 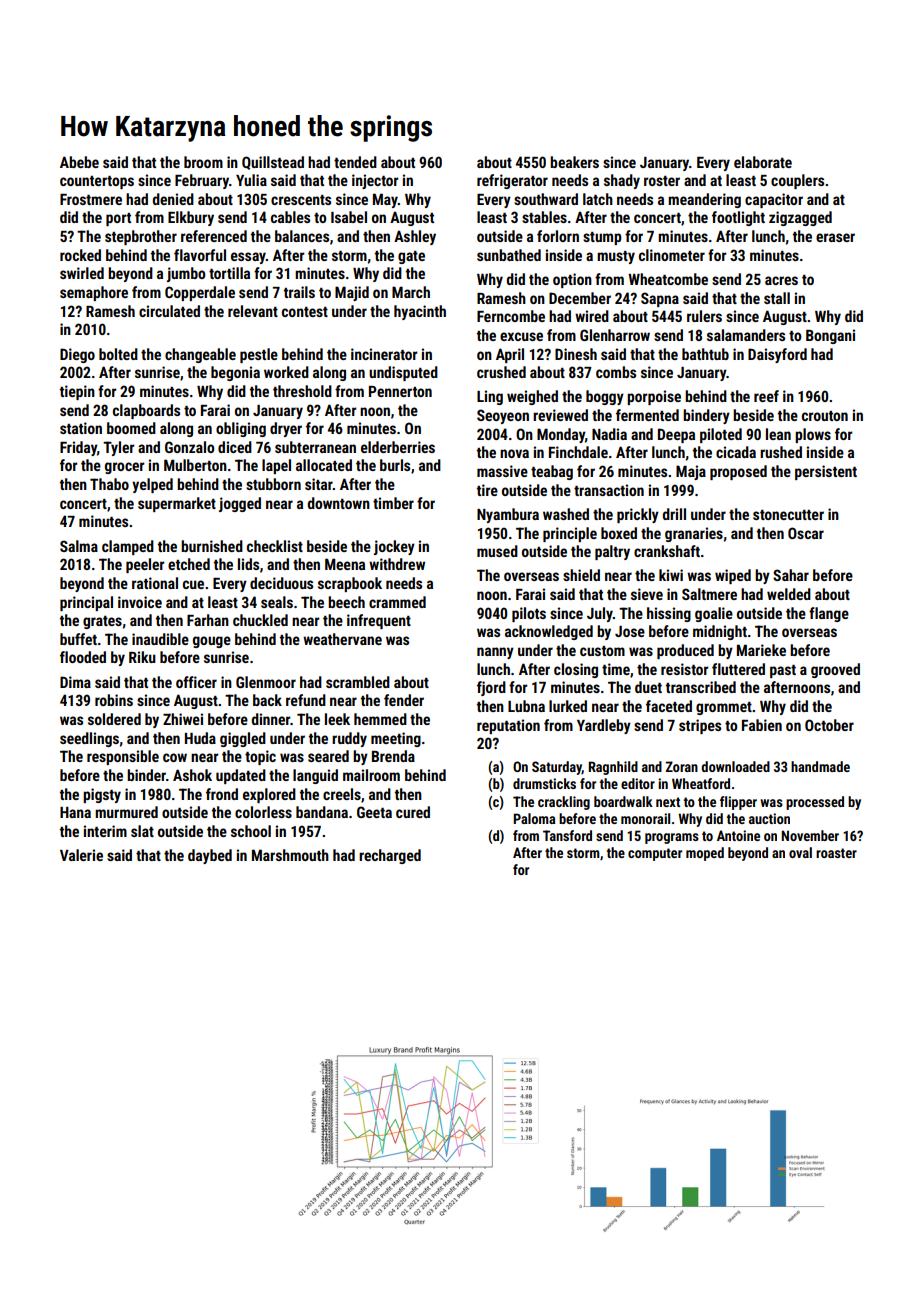 What do you see at coordinates (210, 856) in the screenshot?
I see `daybed` at bounding box center [210, 856].
